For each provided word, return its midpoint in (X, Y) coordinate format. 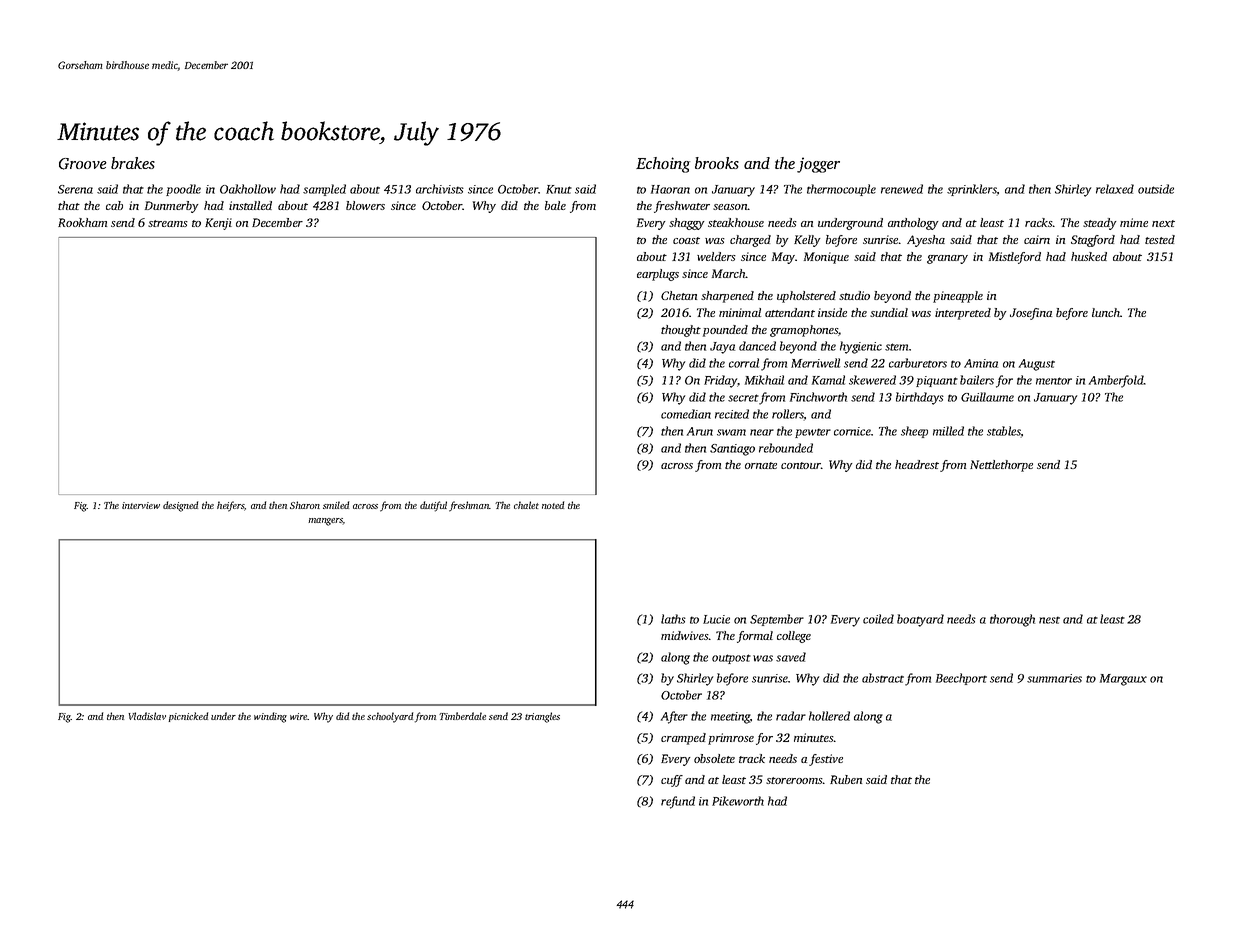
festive (826, 760)
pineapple (958, 297)
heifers (230, 506)
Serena (75, 189)
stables (1004, 432)
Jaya (722, 348)
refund (678, 802)
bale (555, 205)
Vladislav (147, 716)
